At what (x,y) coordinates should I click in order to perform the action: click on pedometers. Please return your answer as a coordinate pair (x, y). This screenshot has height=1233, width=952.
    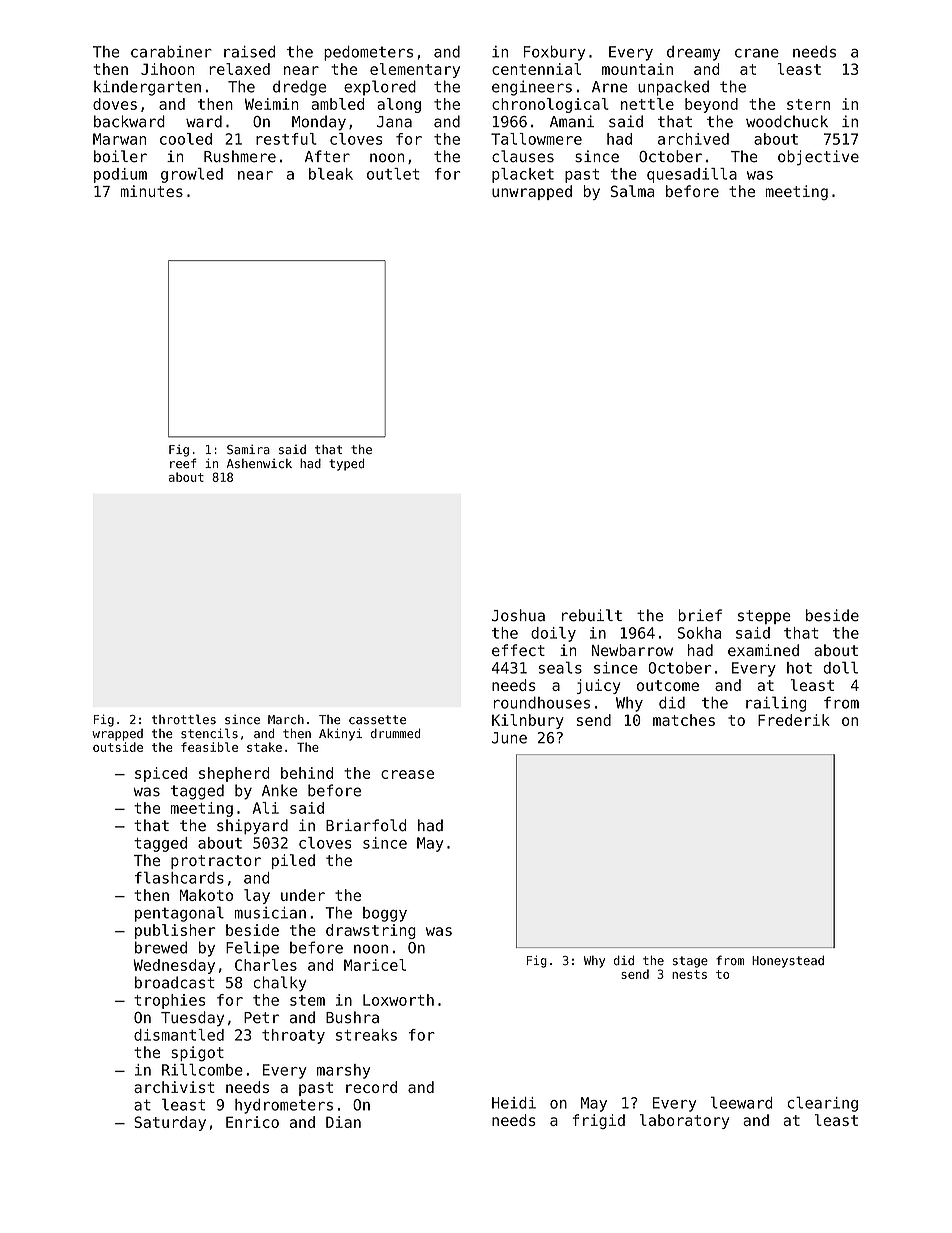
    Looking at the image, I should click on (368, 53).
